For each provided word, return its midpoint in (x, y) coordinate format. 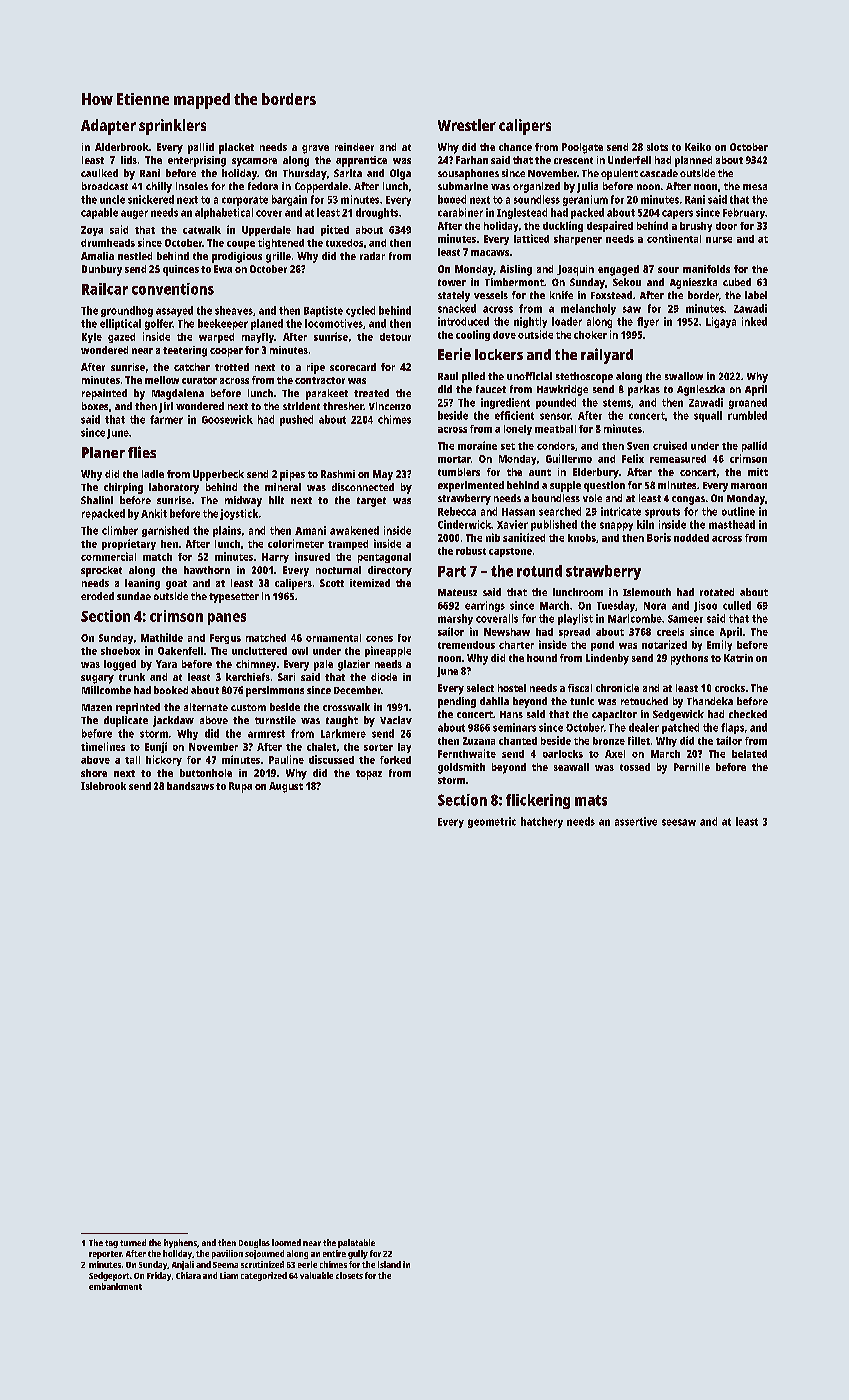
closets (349, 1275)
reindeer (354, 147)
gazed (121, 338)
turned (133, 1242)
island (389, 1264)
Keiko (698, 147)
